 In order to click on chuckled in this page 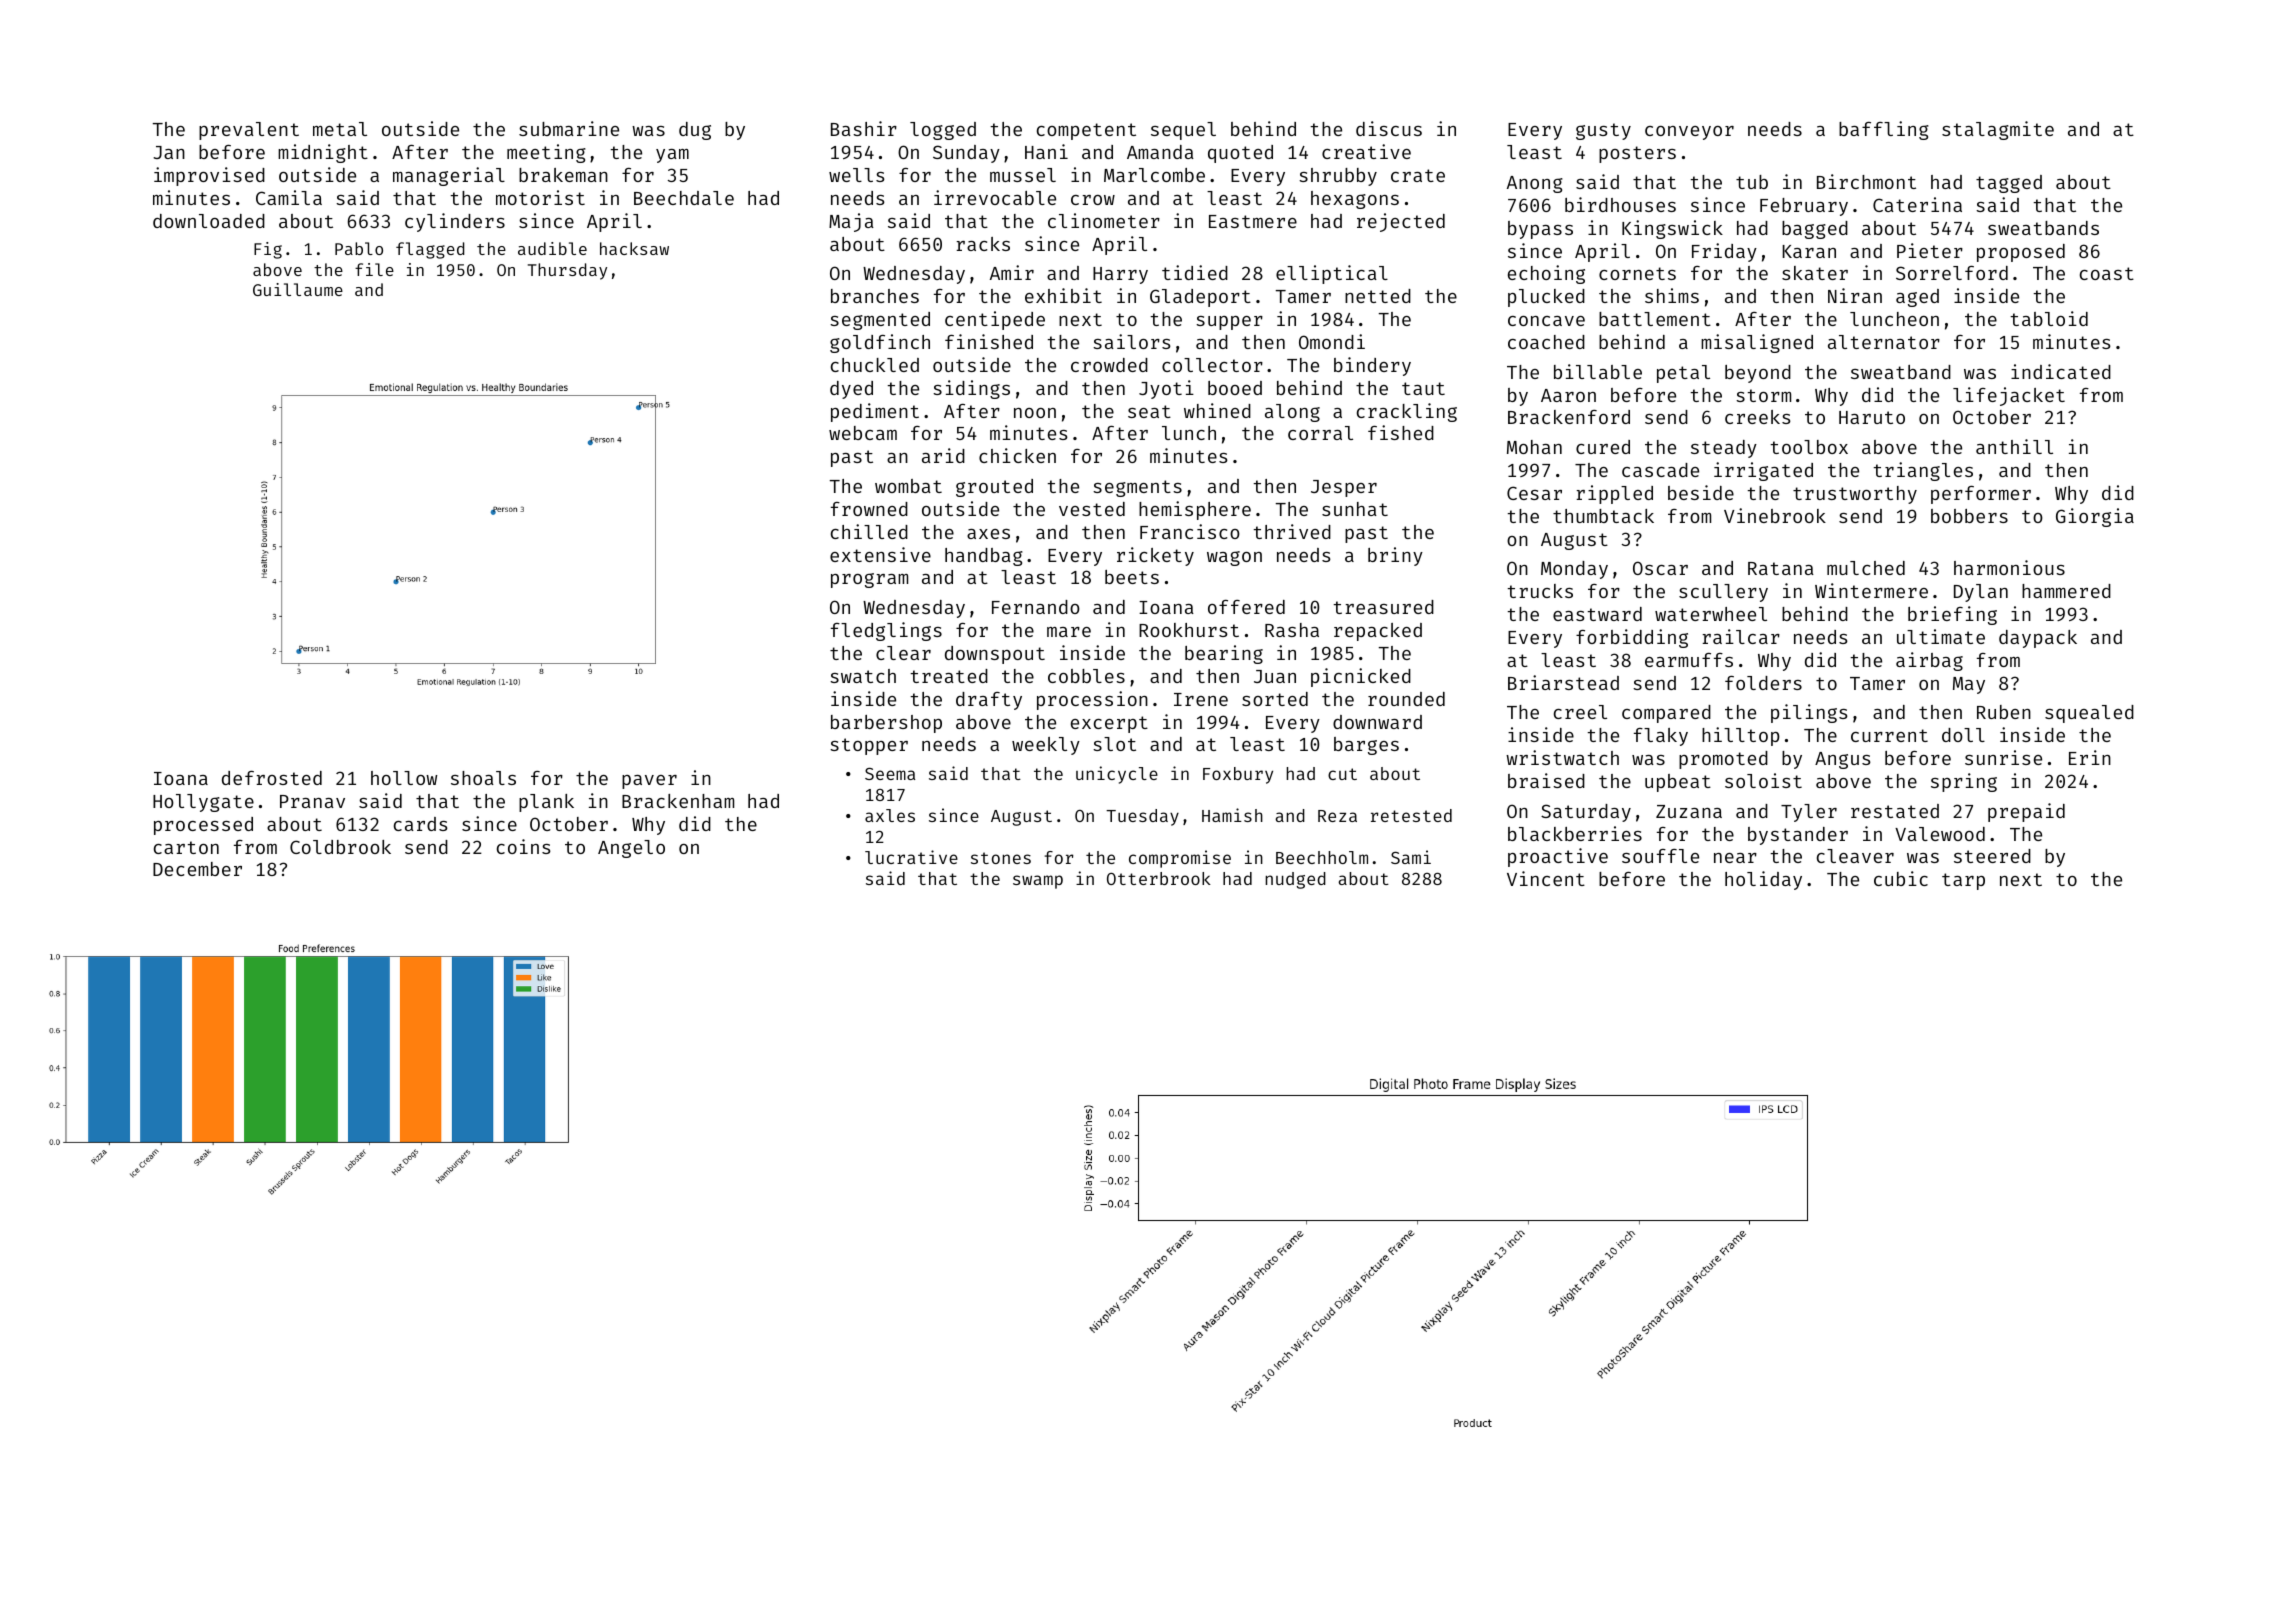, I will do `click(875, 365)`.
